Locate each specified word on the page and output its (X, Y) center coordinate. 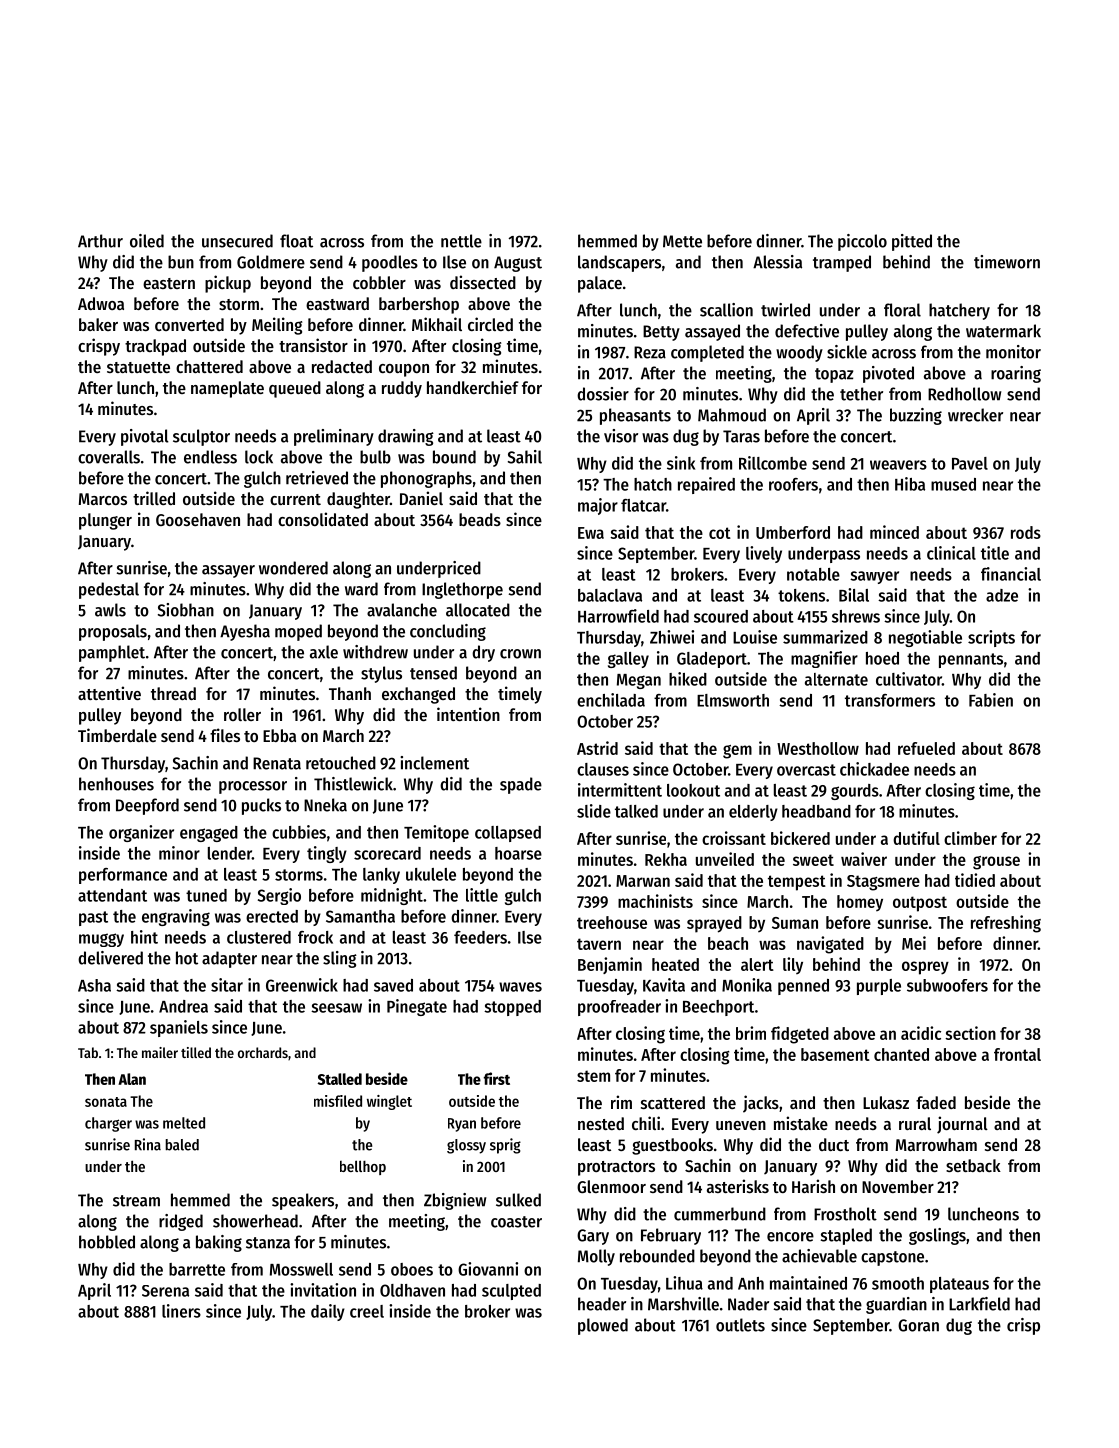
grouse (996, 863)
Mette (682, 241)
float (296, 241)
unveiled (725, 859)
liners (181, 1311)
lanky (381, 876)
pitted (912, 242)
